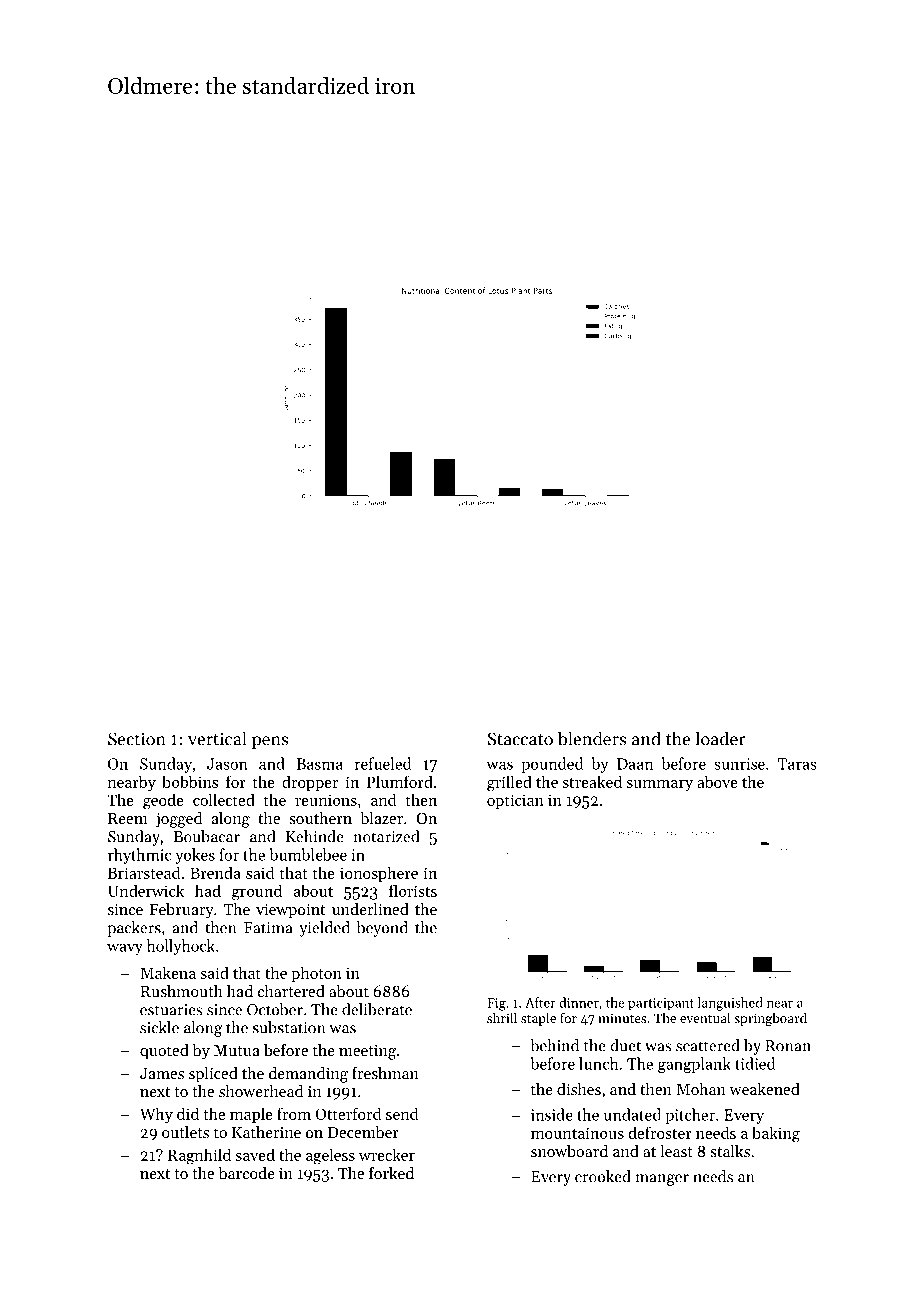  I want to click on pens, so click(270, 742).
